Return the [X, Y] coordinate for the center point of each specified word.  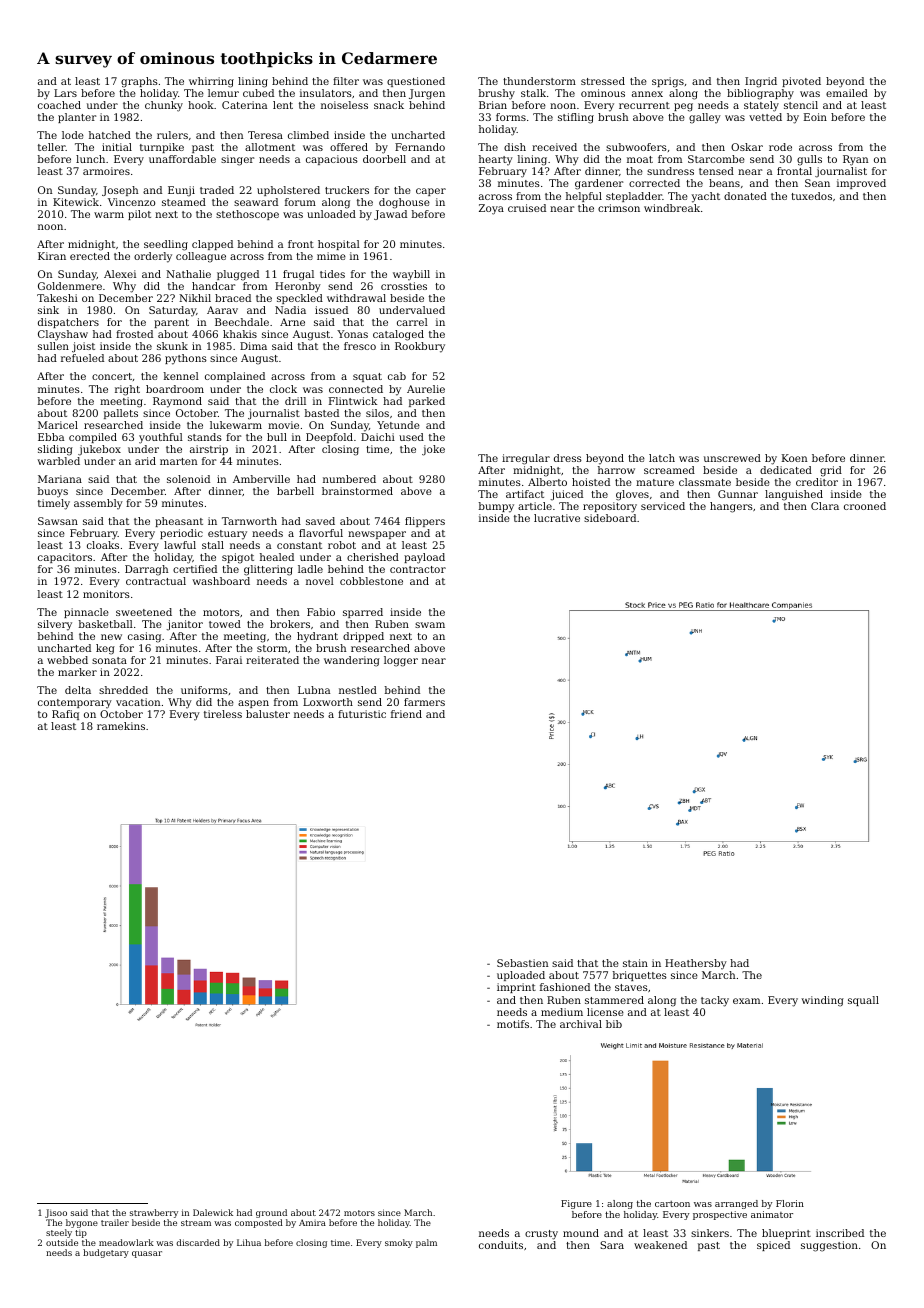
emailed [847, 93]
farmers [424, 702]
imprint [516, 988]
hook [201, 105]
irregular [526, 459]
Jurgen [427, 94]
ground [271, 1213]
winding [822, 1001]
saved [320, 521]
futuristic [362, 714]
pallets [121, 414]
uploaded [521, 976]
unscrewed [732, 458]
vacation [138, 702]
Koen [794, 458]
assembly [98, 504]
